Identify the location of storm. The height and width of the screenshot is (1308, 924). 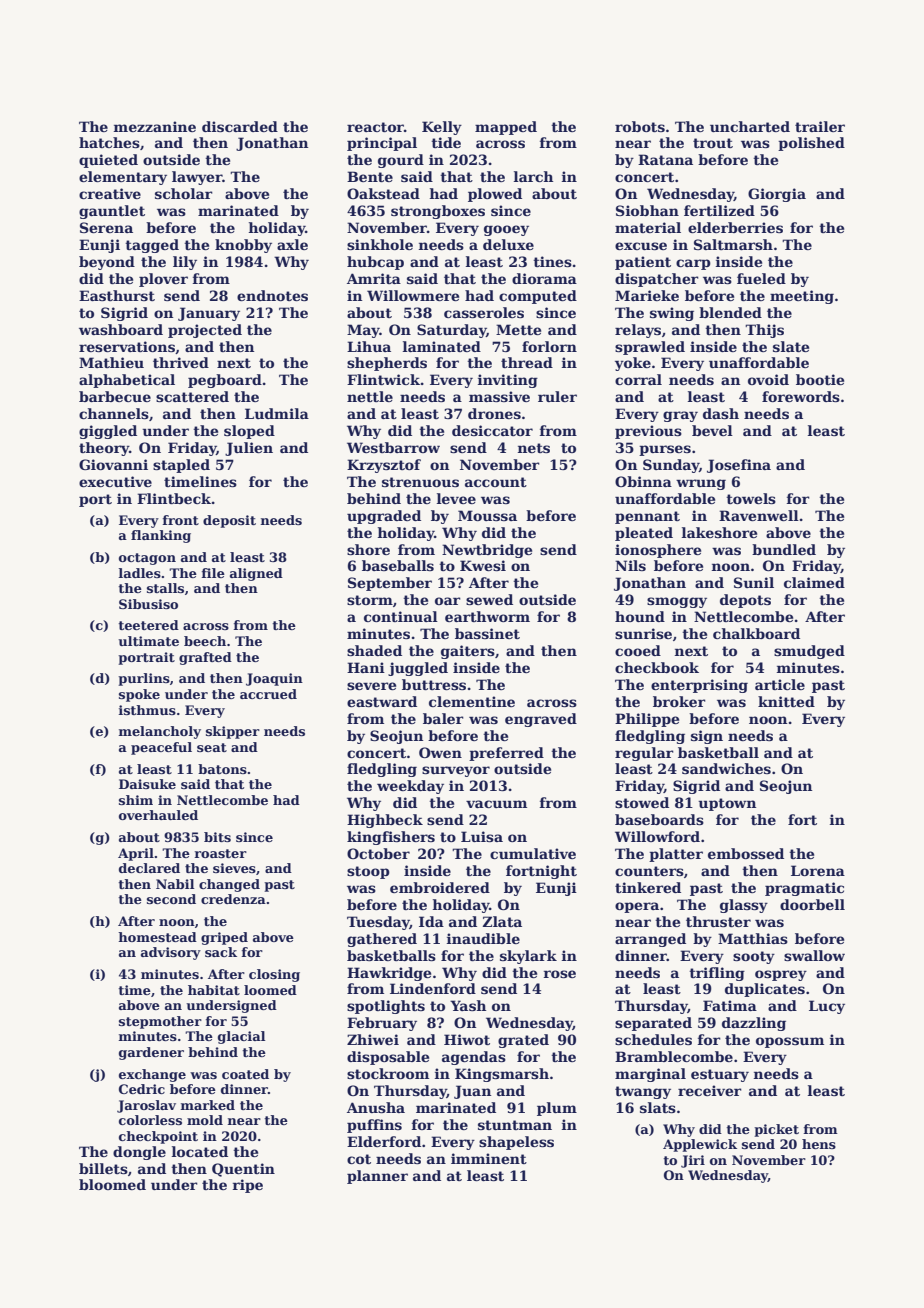
(370, 600).
